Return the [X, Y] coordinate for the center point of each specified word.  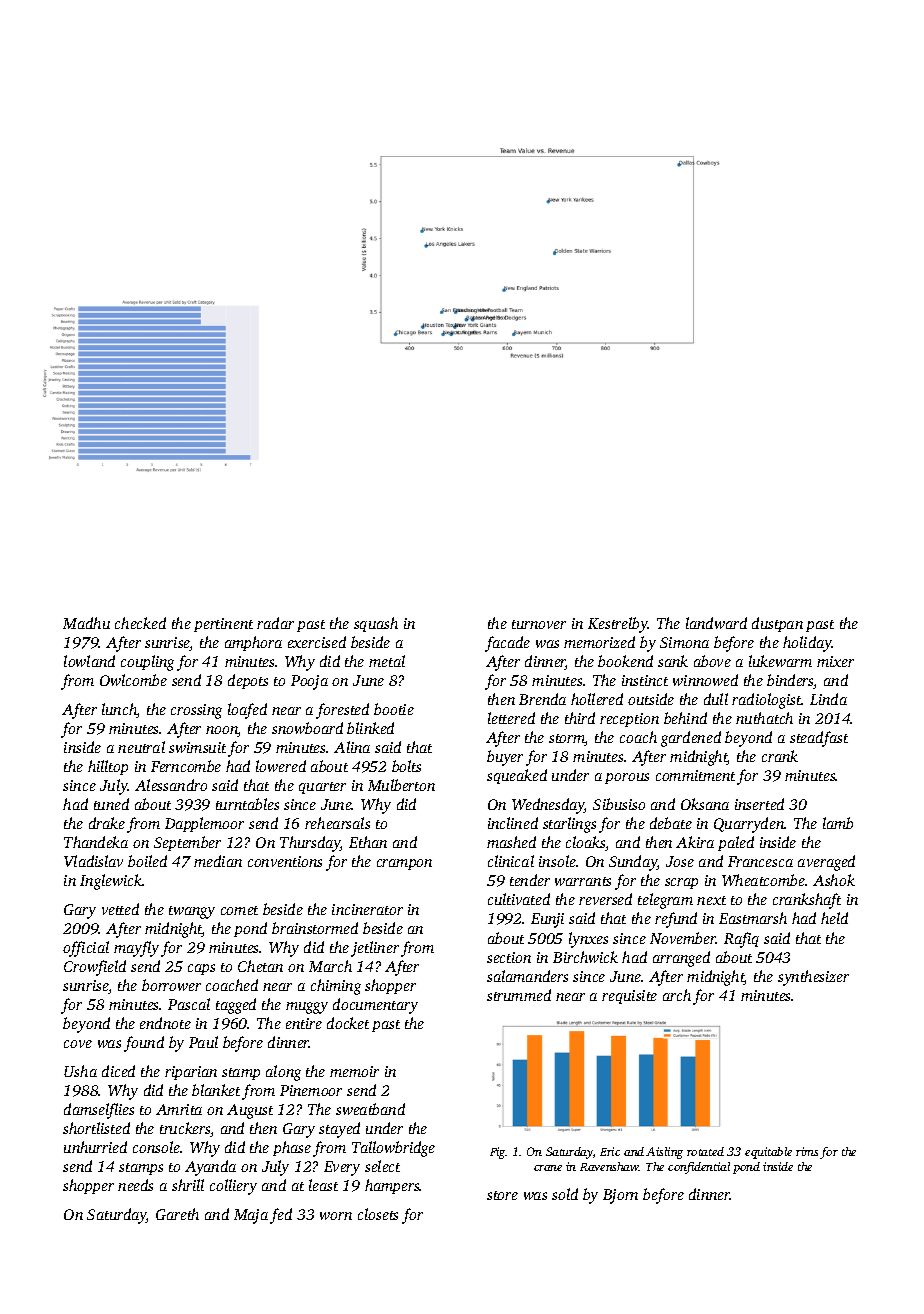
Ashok [834, 880]
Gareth [177, 1214]
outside [651, 699]
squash [376, 624]
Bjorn [620, 1196]
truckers [185, 1129]
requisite [629, 997]
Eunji [547, 920]
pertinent [223, 625]
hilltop [108, 767]
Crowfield [95, 968]
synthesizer [813, 978]
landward [716, 623]
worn [336, 1216]
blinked [370, 728]
